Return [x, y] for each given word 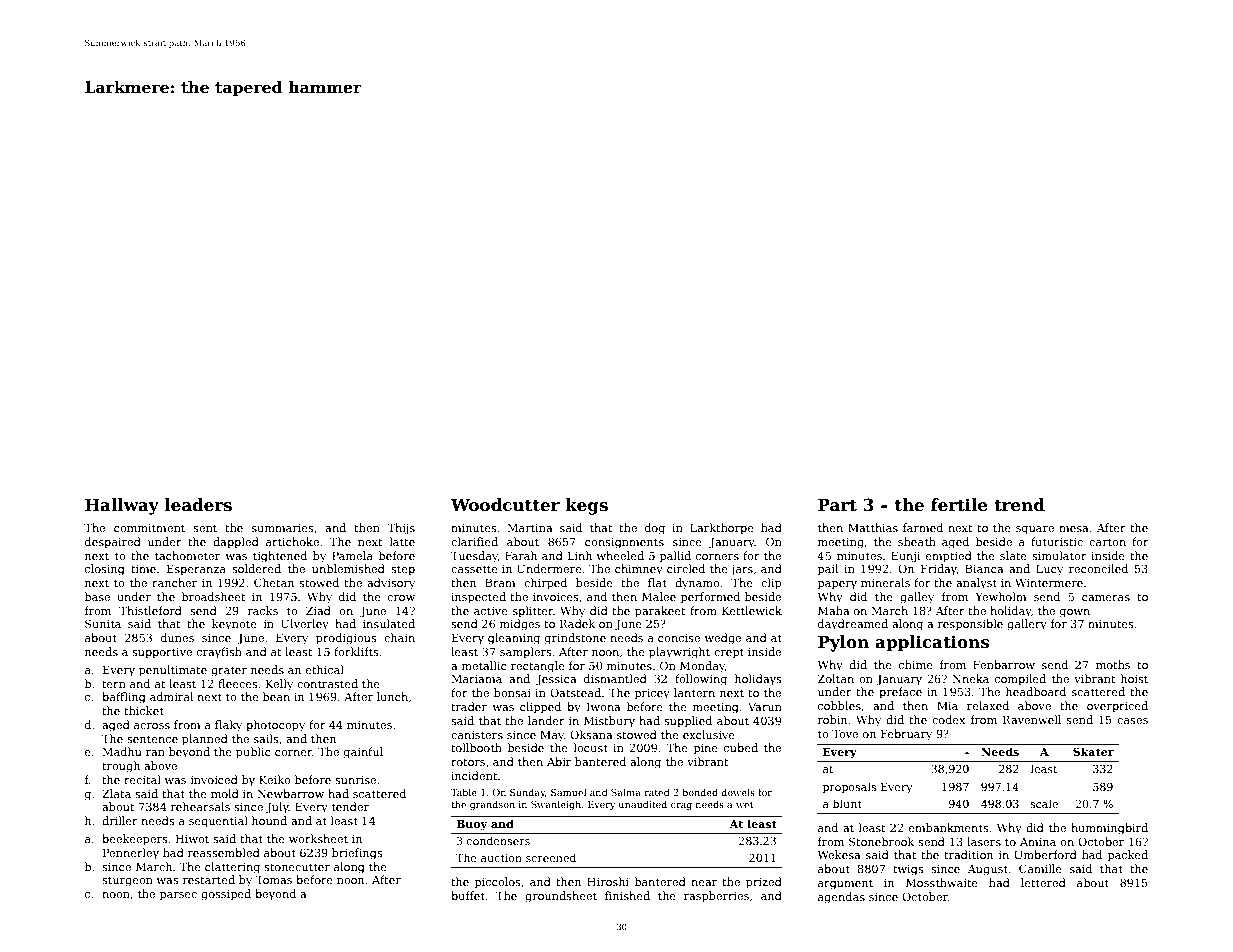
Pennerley [131, 854]
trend [1019, 505]
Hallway [122, 506]
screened [551, 857]
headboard [1036, 691]
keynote [234, 625]
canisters [477, 735]
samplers [526, 653]
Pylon [843, 643]
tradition [968, 854]
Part [837, 505]
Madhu [122, 751]
